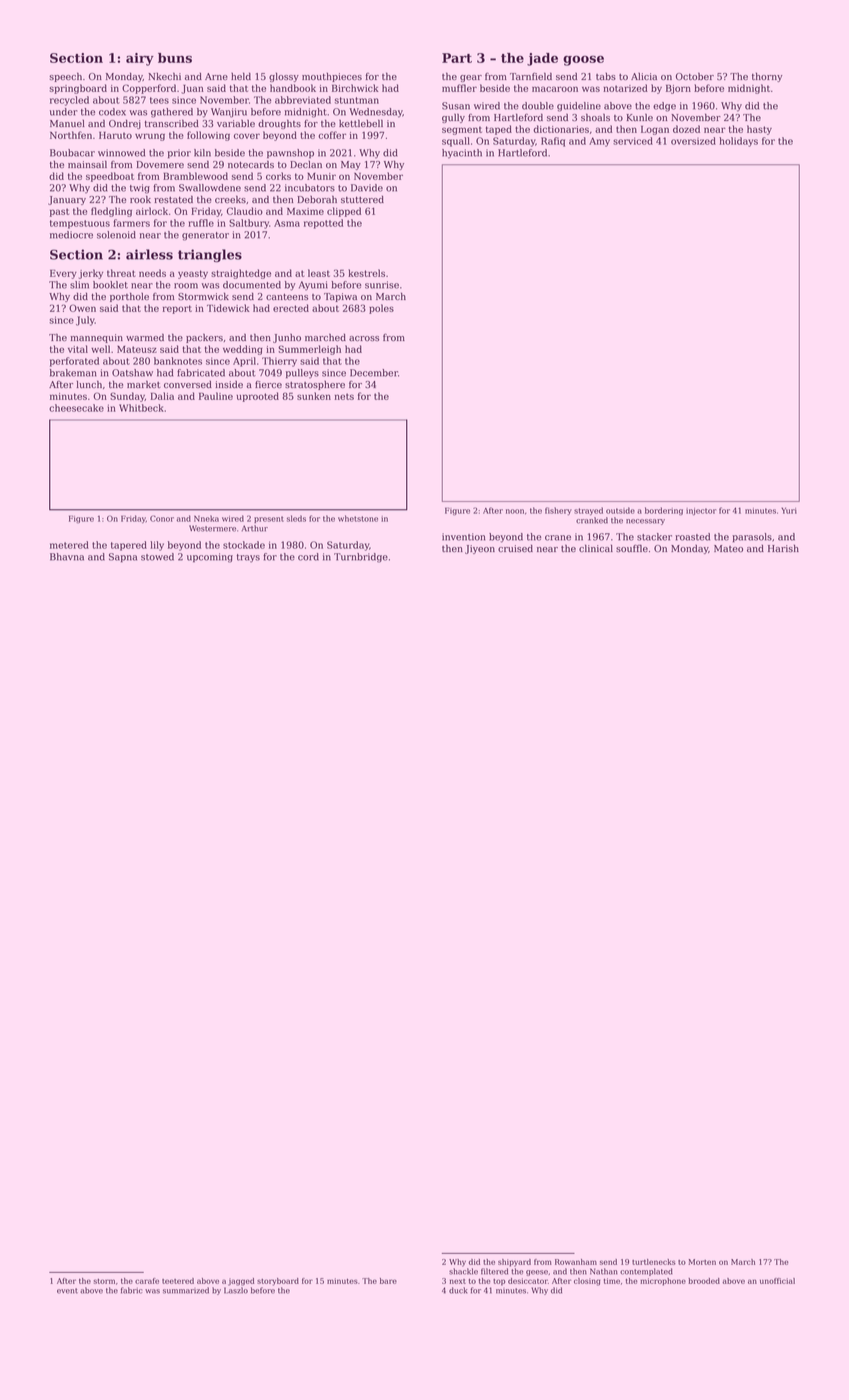 The image size is (849, 1400). I want to click on hyacinth, so click(462, 154).
